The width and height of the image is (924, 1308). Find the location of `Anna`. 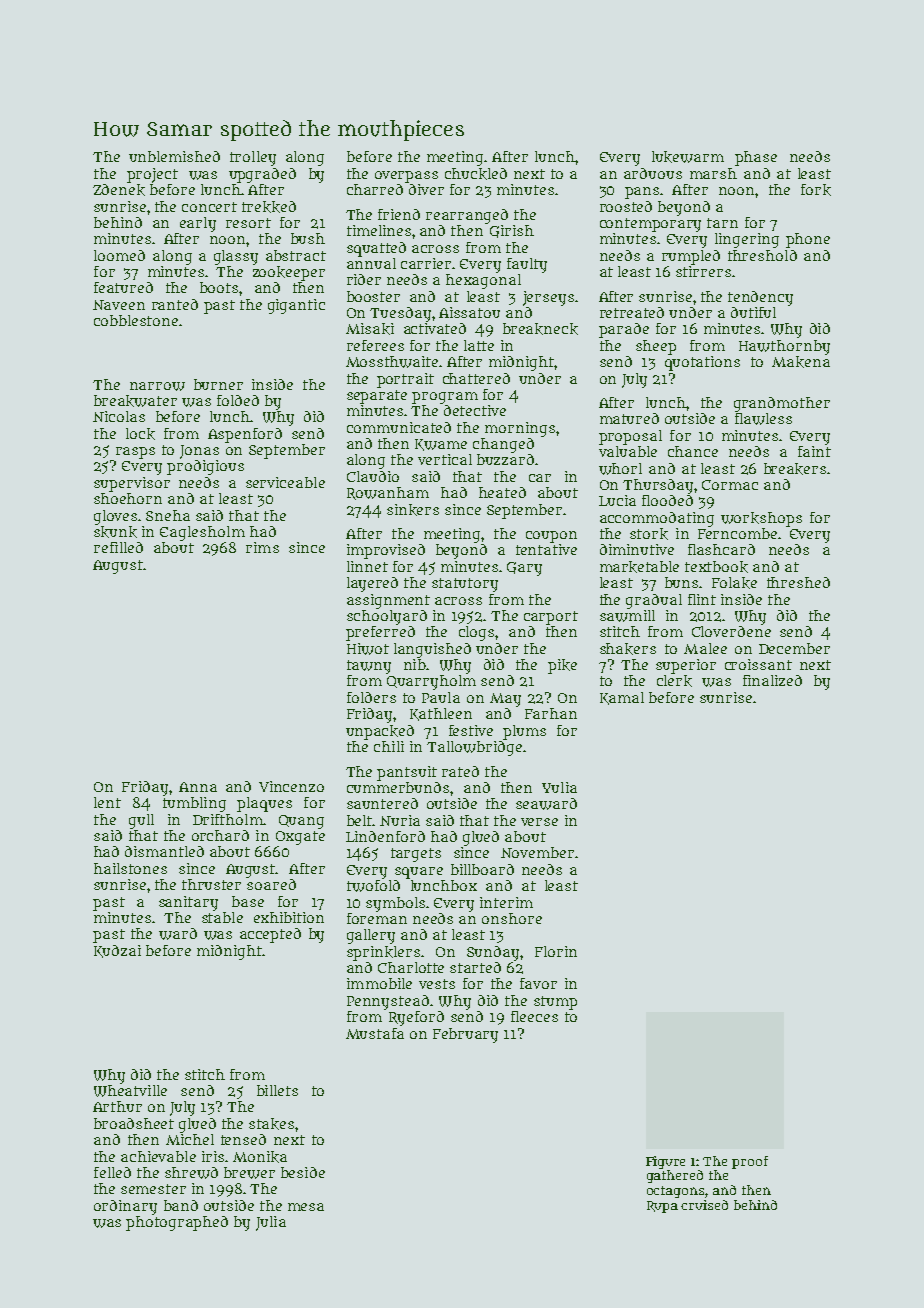

Anna is located at coordinates (198, 787).
